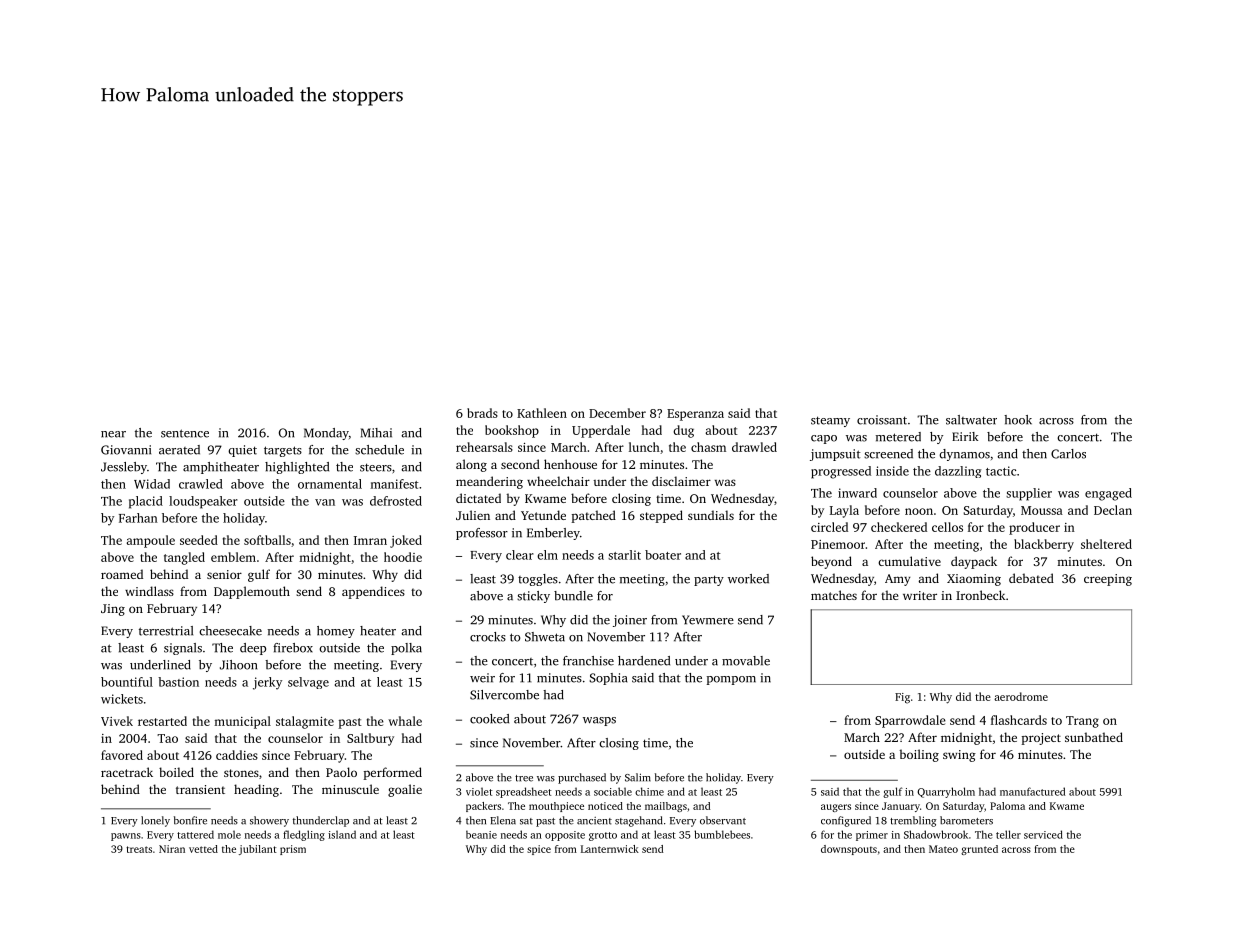 The width and height of the screenshot is (1233, 952). I want to click on racetrack, so click(127, 772).
